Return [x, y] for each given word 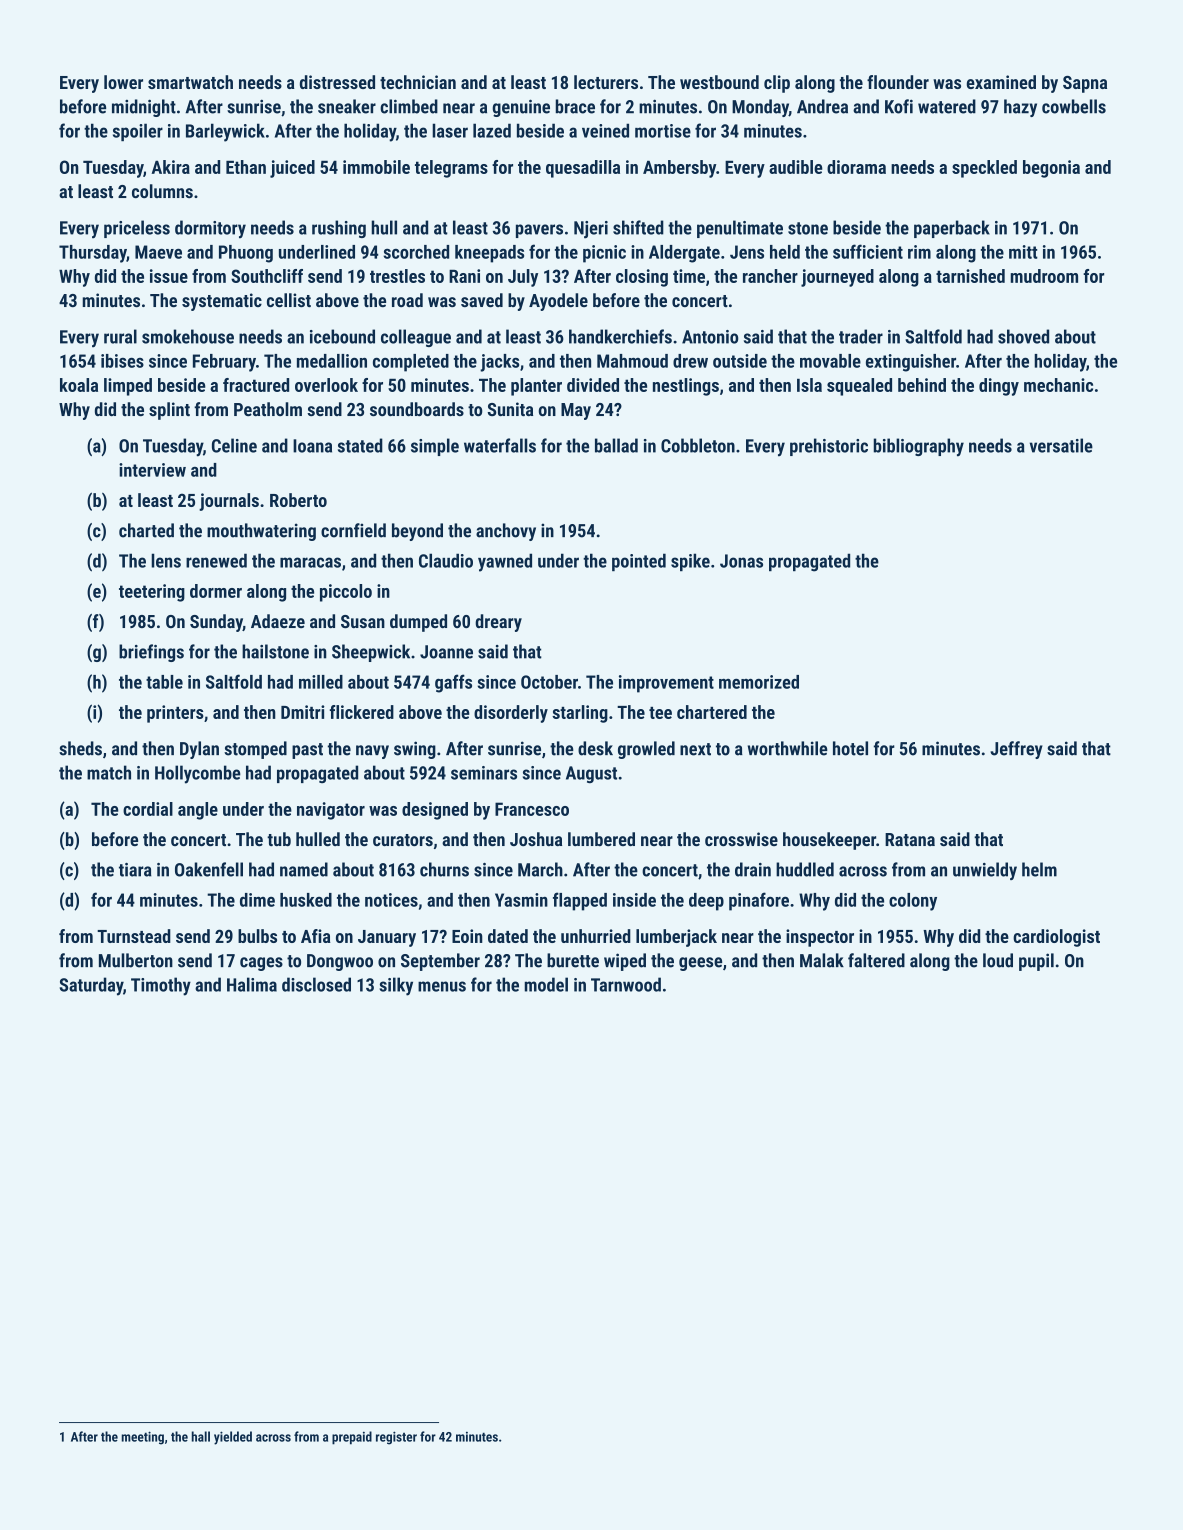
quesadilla [583, 169]
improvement [666, 684]
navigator [331, 811]
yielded [233, 1438]
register [396, 1438]
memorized [759, 682]
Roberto [298, 500]
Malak [822, 960]
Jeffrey [1016, 750]
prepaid [352, 1438]
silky [396, 986]
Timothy [161, 986]
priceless [137, 229]
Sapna [1085, 84]
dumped [418, 623]
